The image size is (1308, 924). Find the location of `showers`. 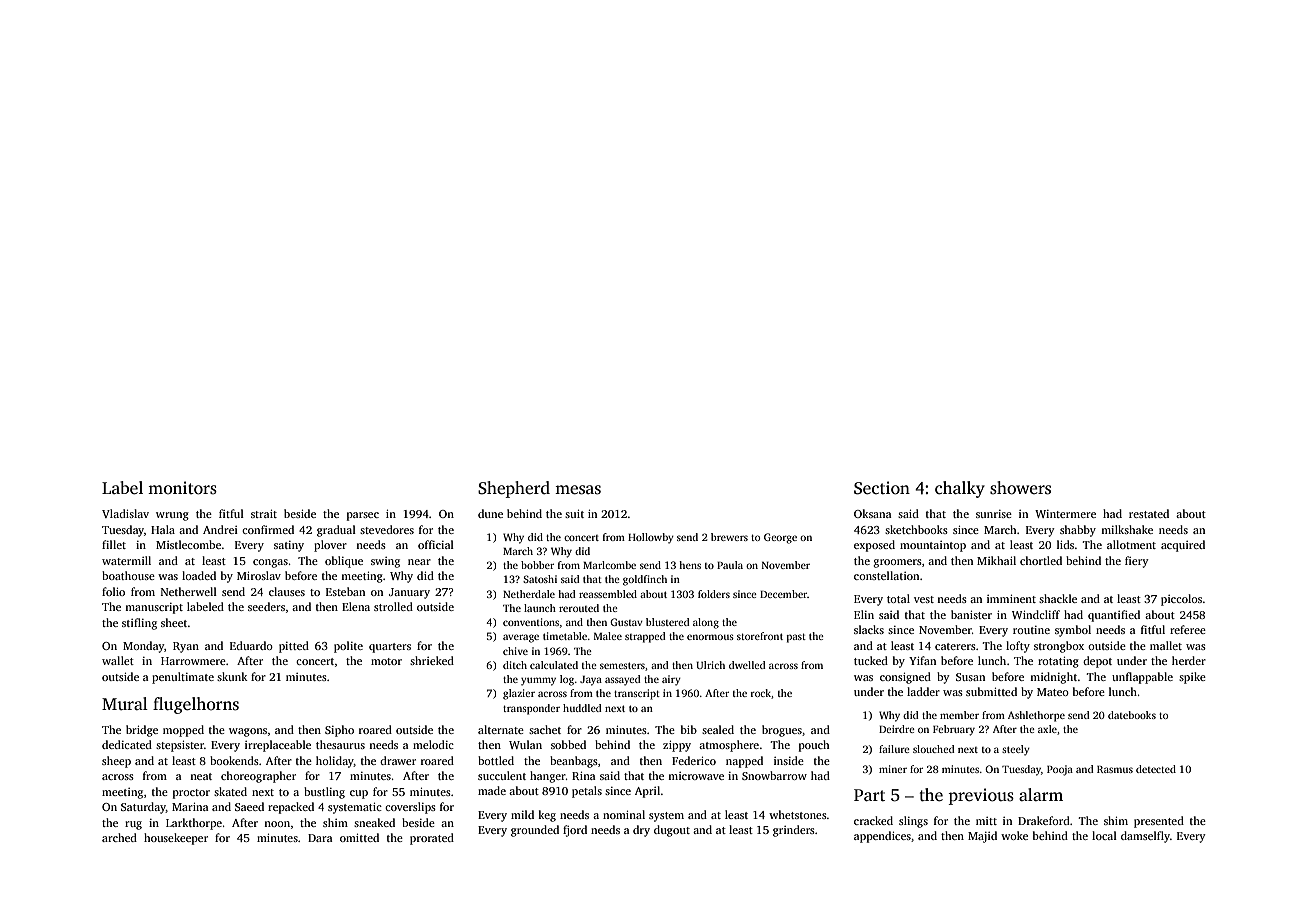

showers is located at coordinates (1020, 488).
